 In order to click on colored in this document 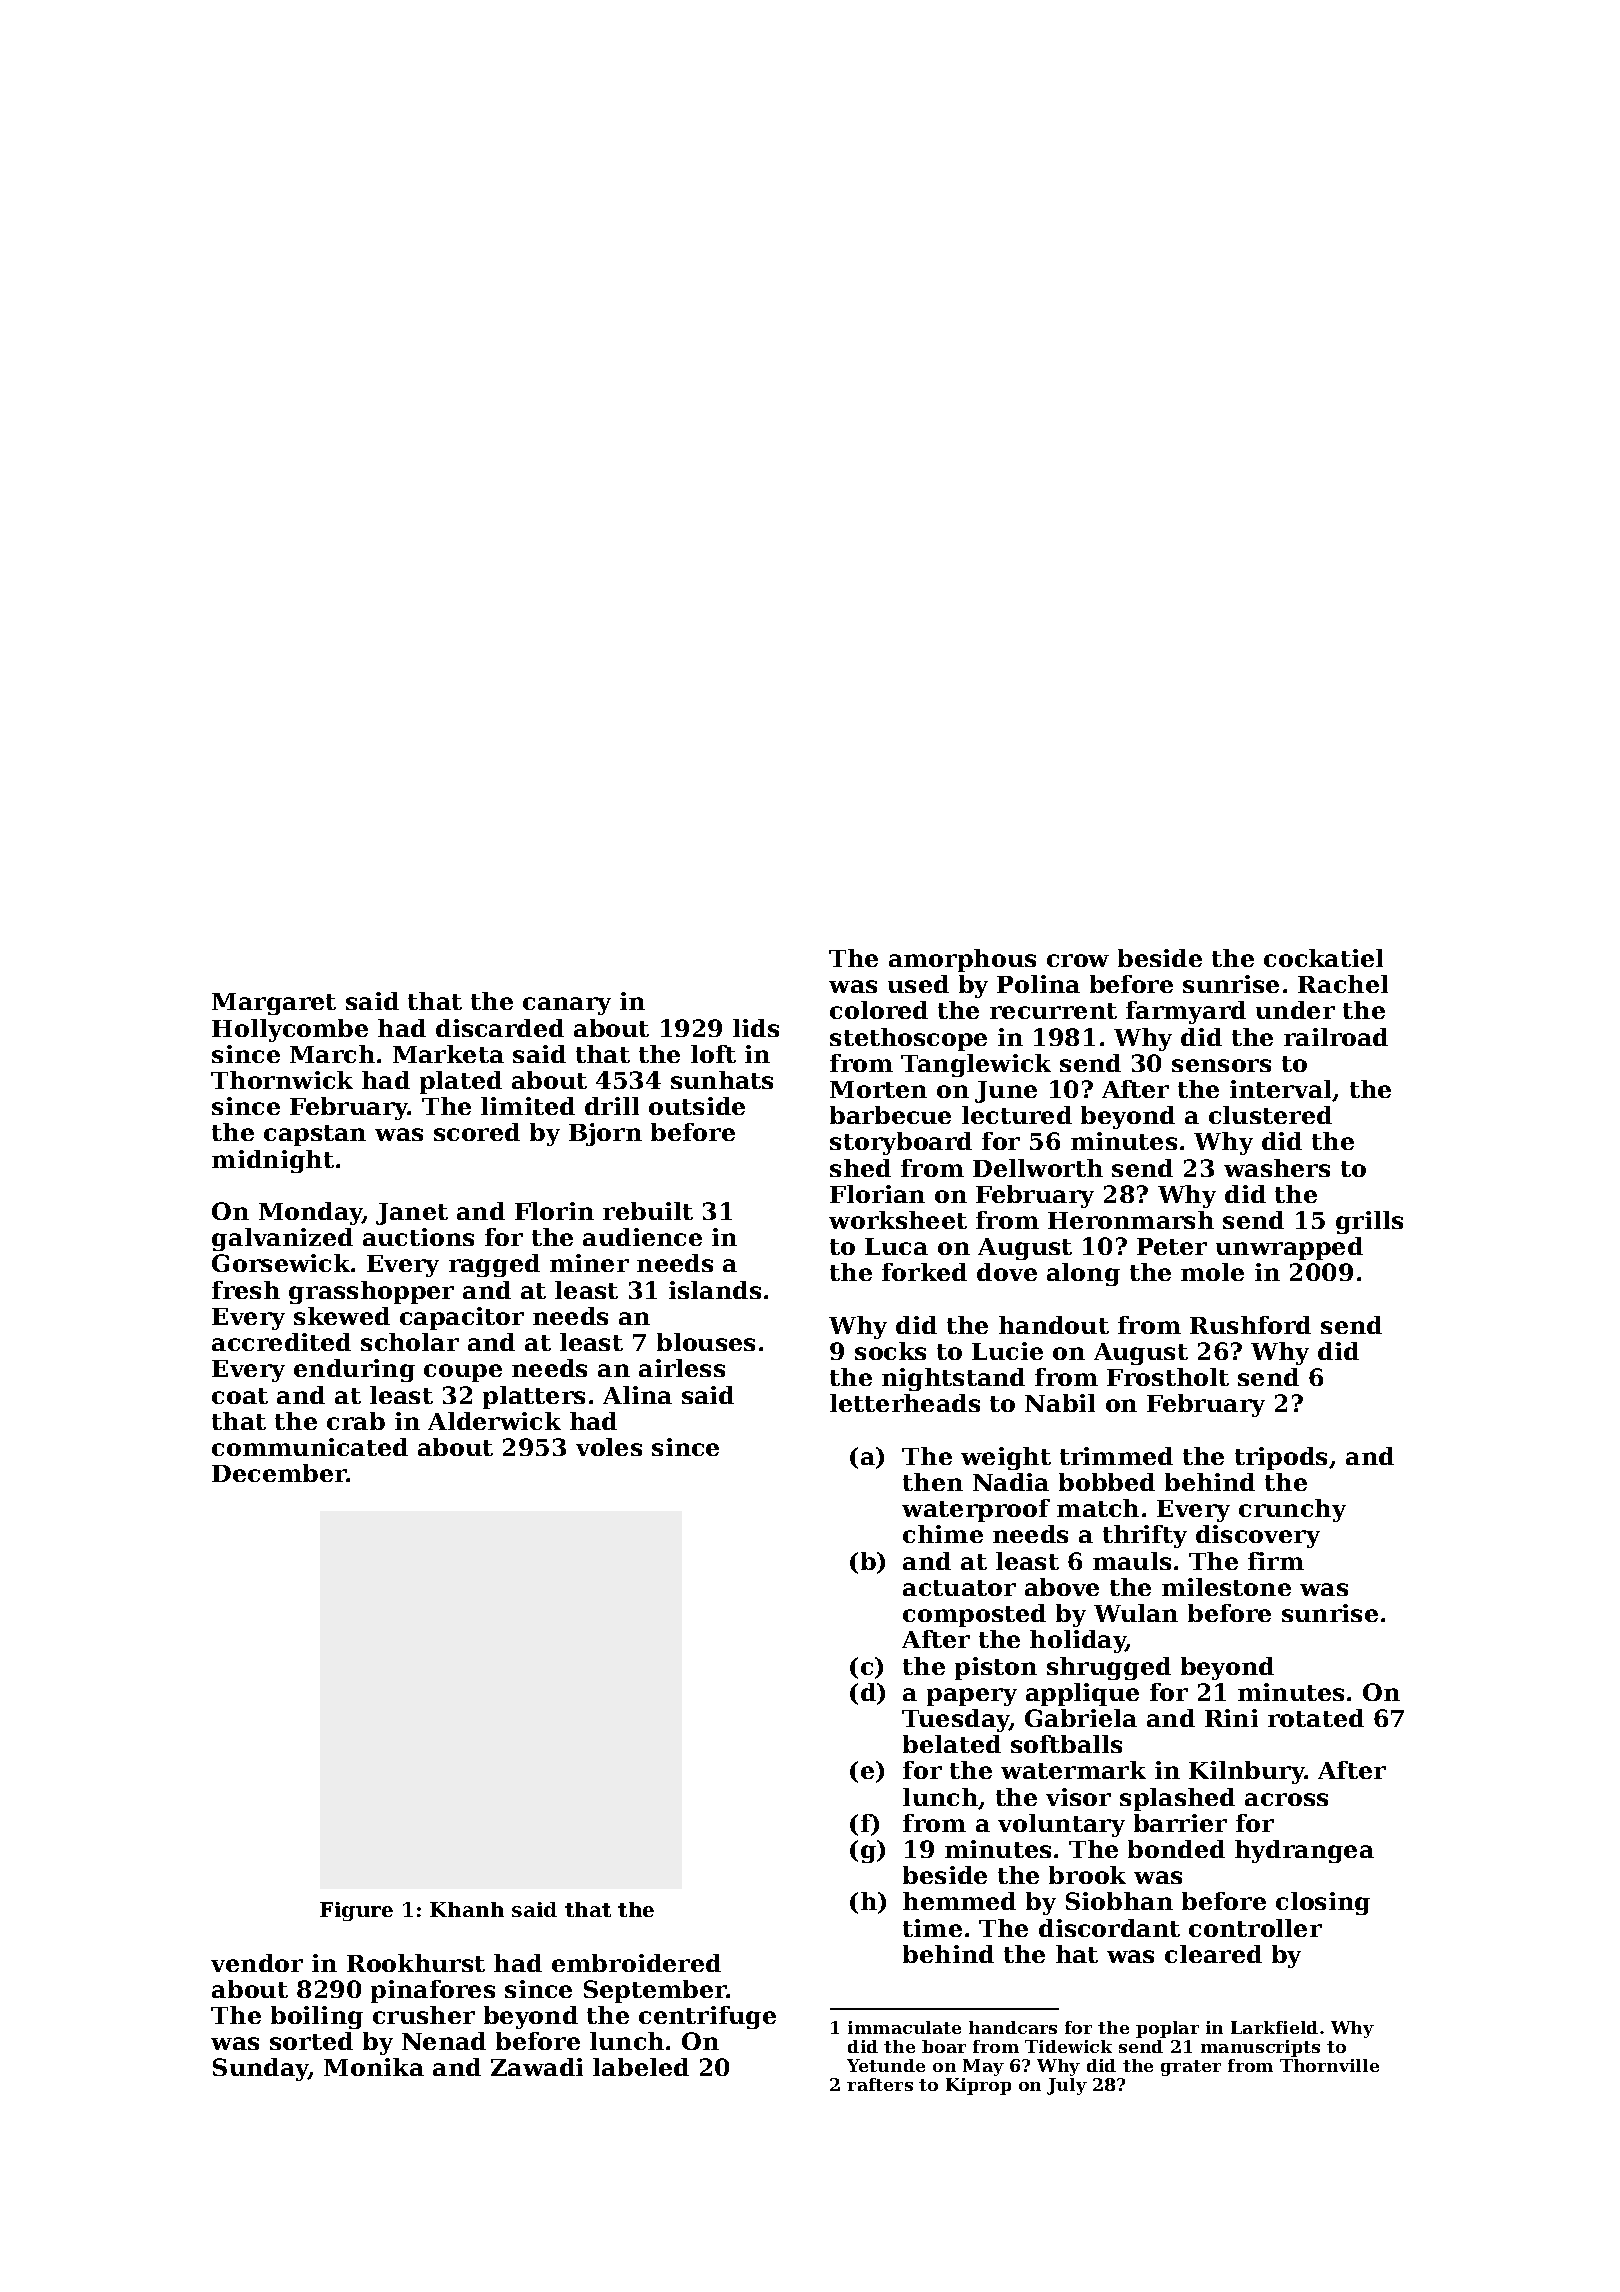, I will do `click(879, 1010)`.
